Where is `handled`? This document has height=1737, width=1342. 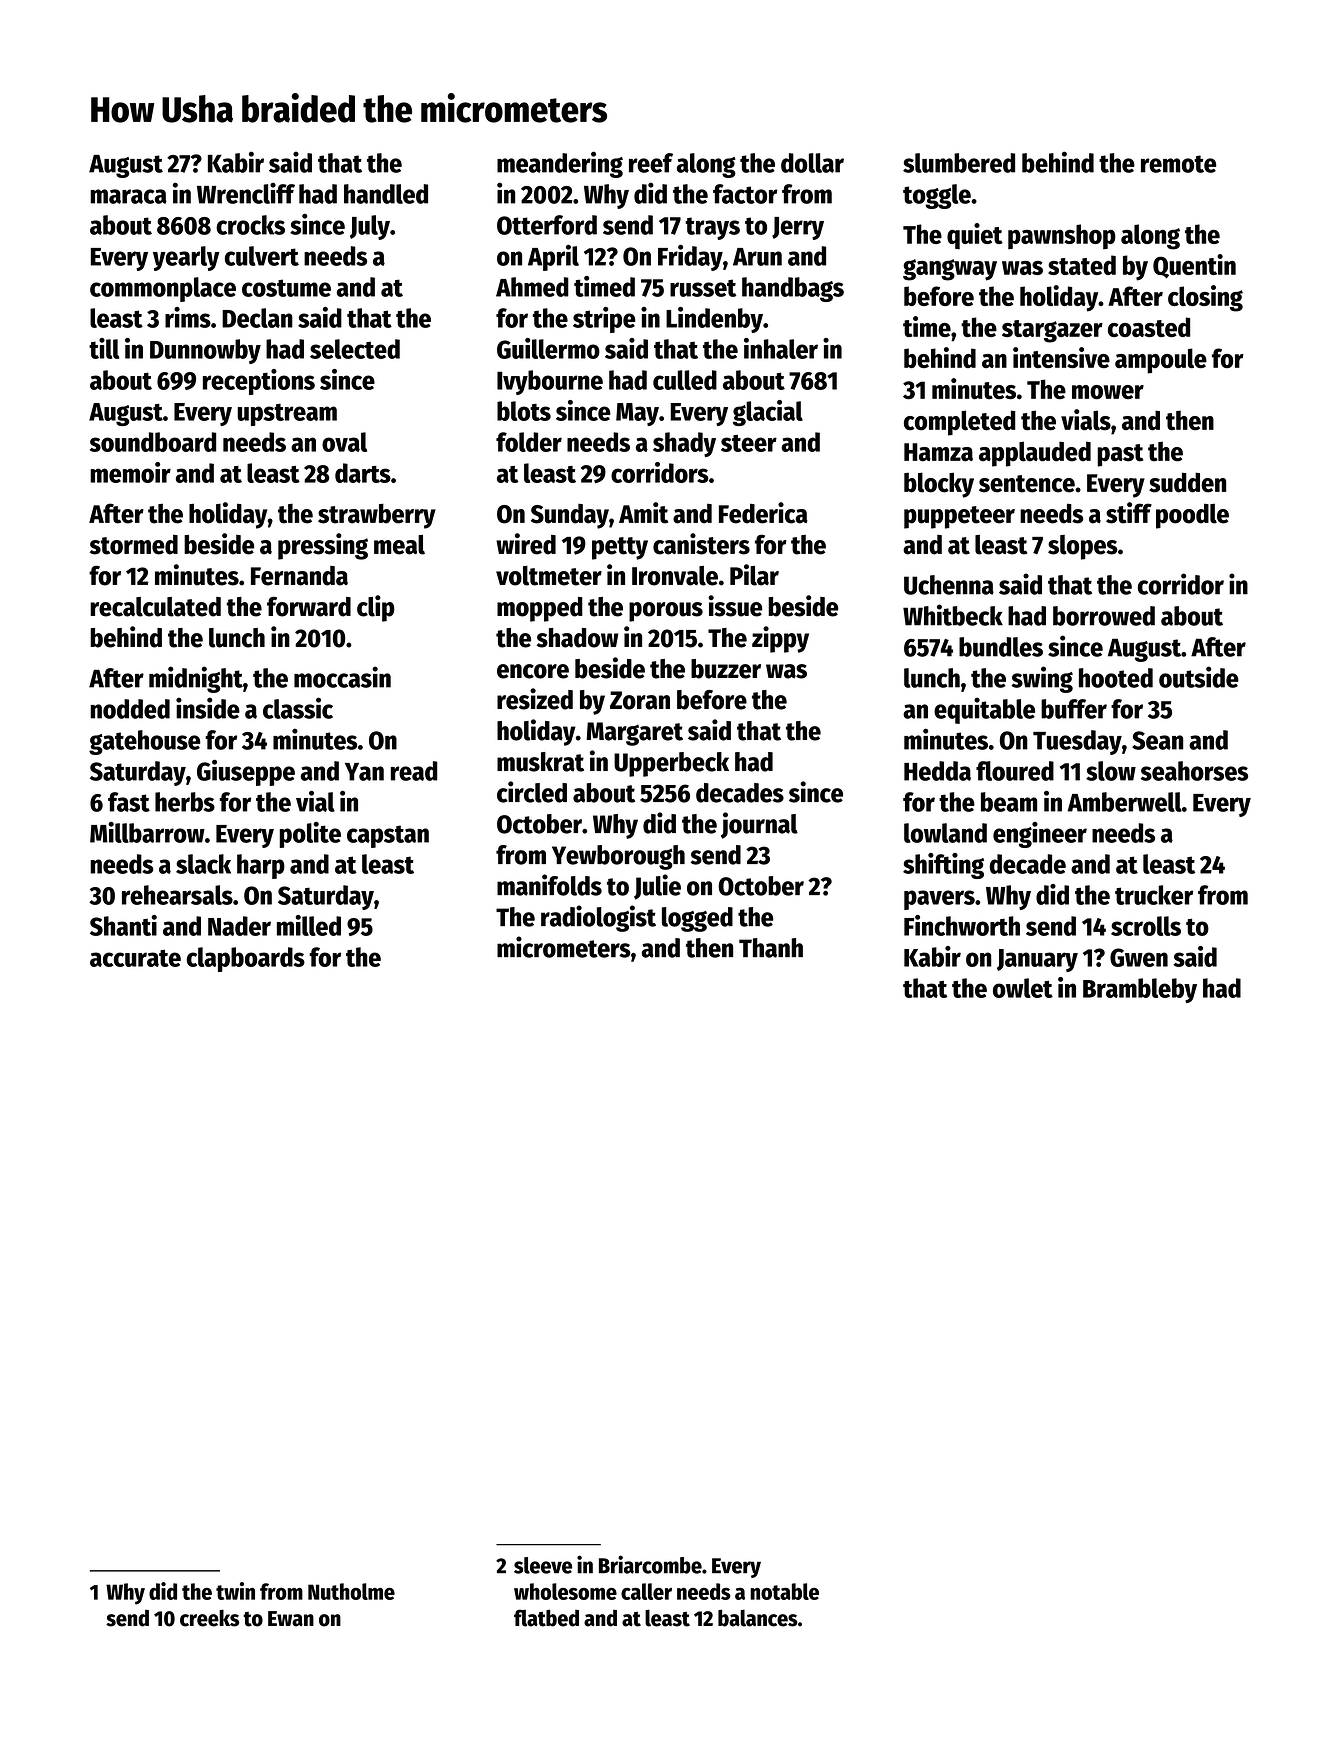 handled is located at coordinates (386, 194).
